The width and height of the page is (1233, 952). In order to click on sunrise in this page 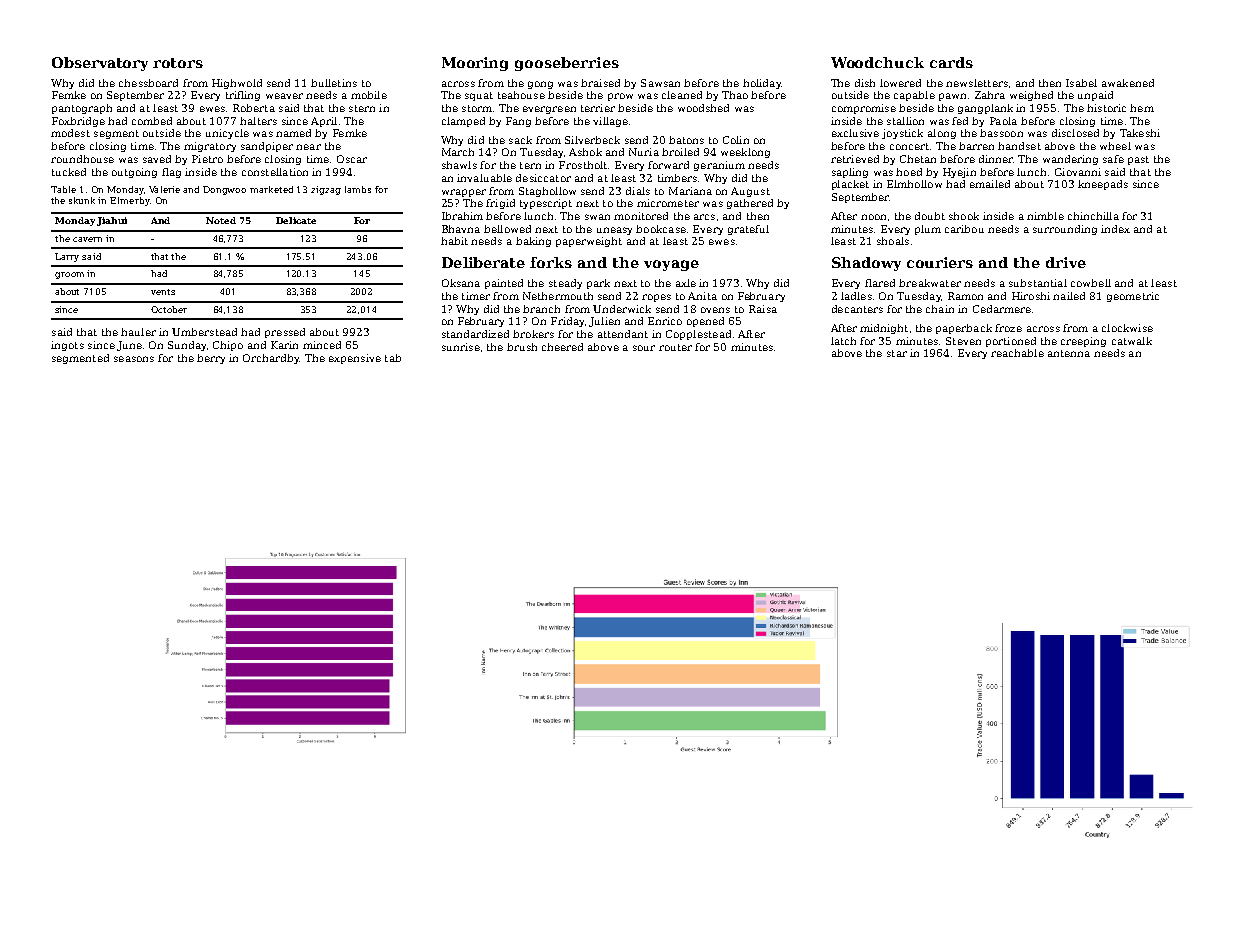, I will do `click(461, 347)`.
